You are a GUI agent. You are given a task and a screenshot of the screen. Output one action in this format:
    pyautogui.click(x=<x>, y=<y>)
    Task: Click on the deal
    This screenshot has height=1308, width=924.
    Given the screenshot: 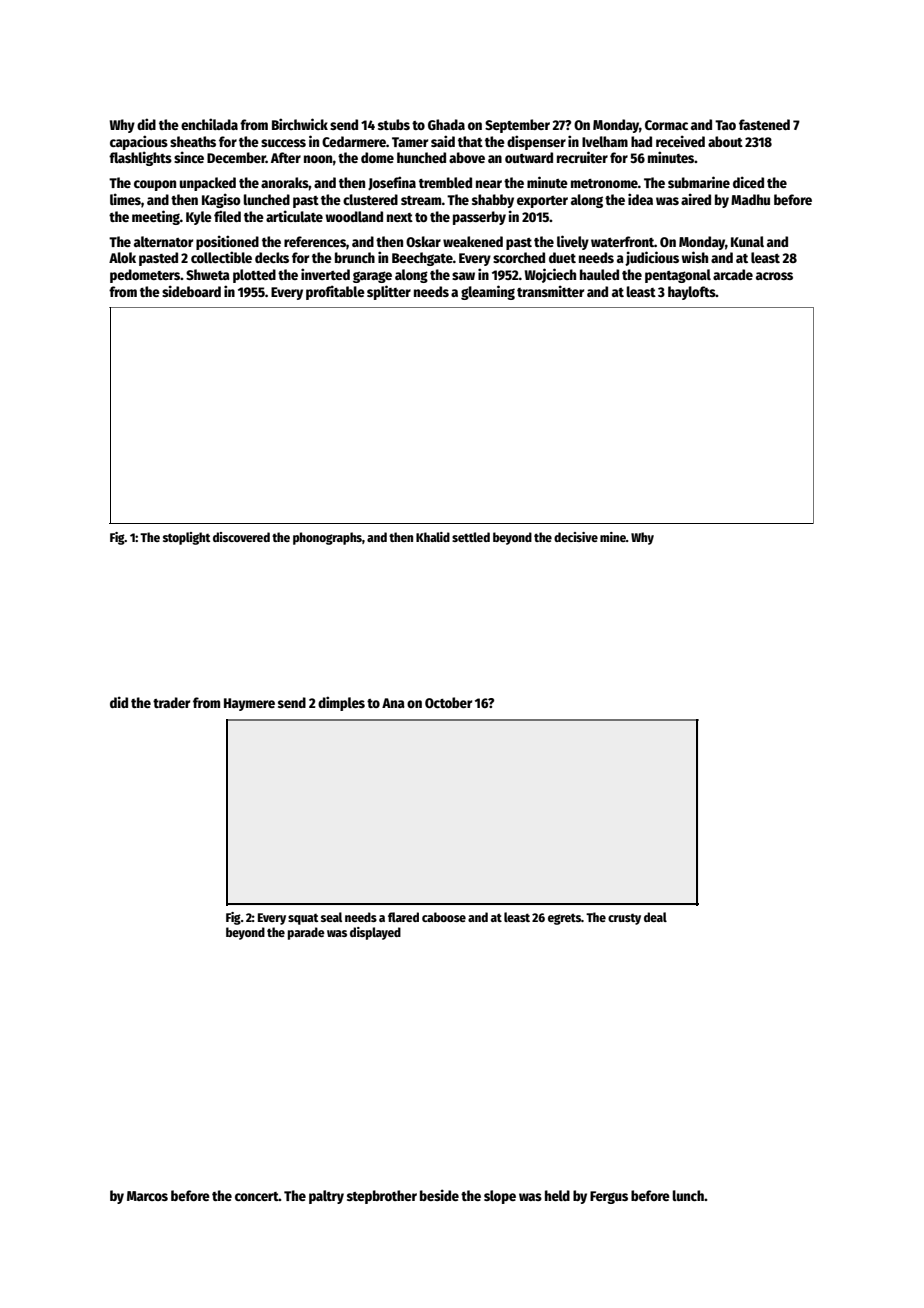 What is the action you would take?
    pyautogui.click(x=655, y=917)
